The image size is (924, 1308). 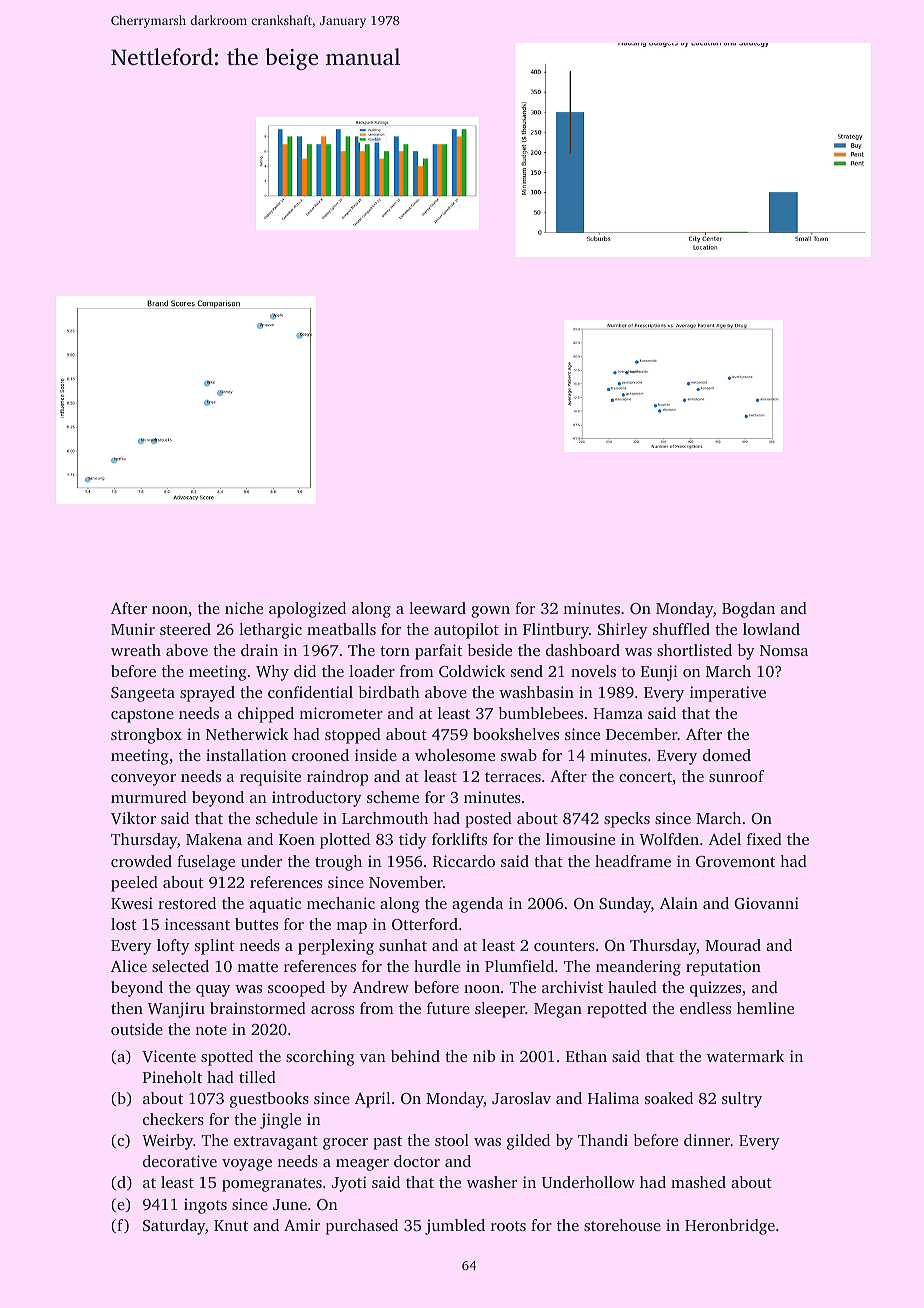 What do you see at coordinates (765, 1008) in the page?
I see `hemline` at bounding box center [765, 1008].
